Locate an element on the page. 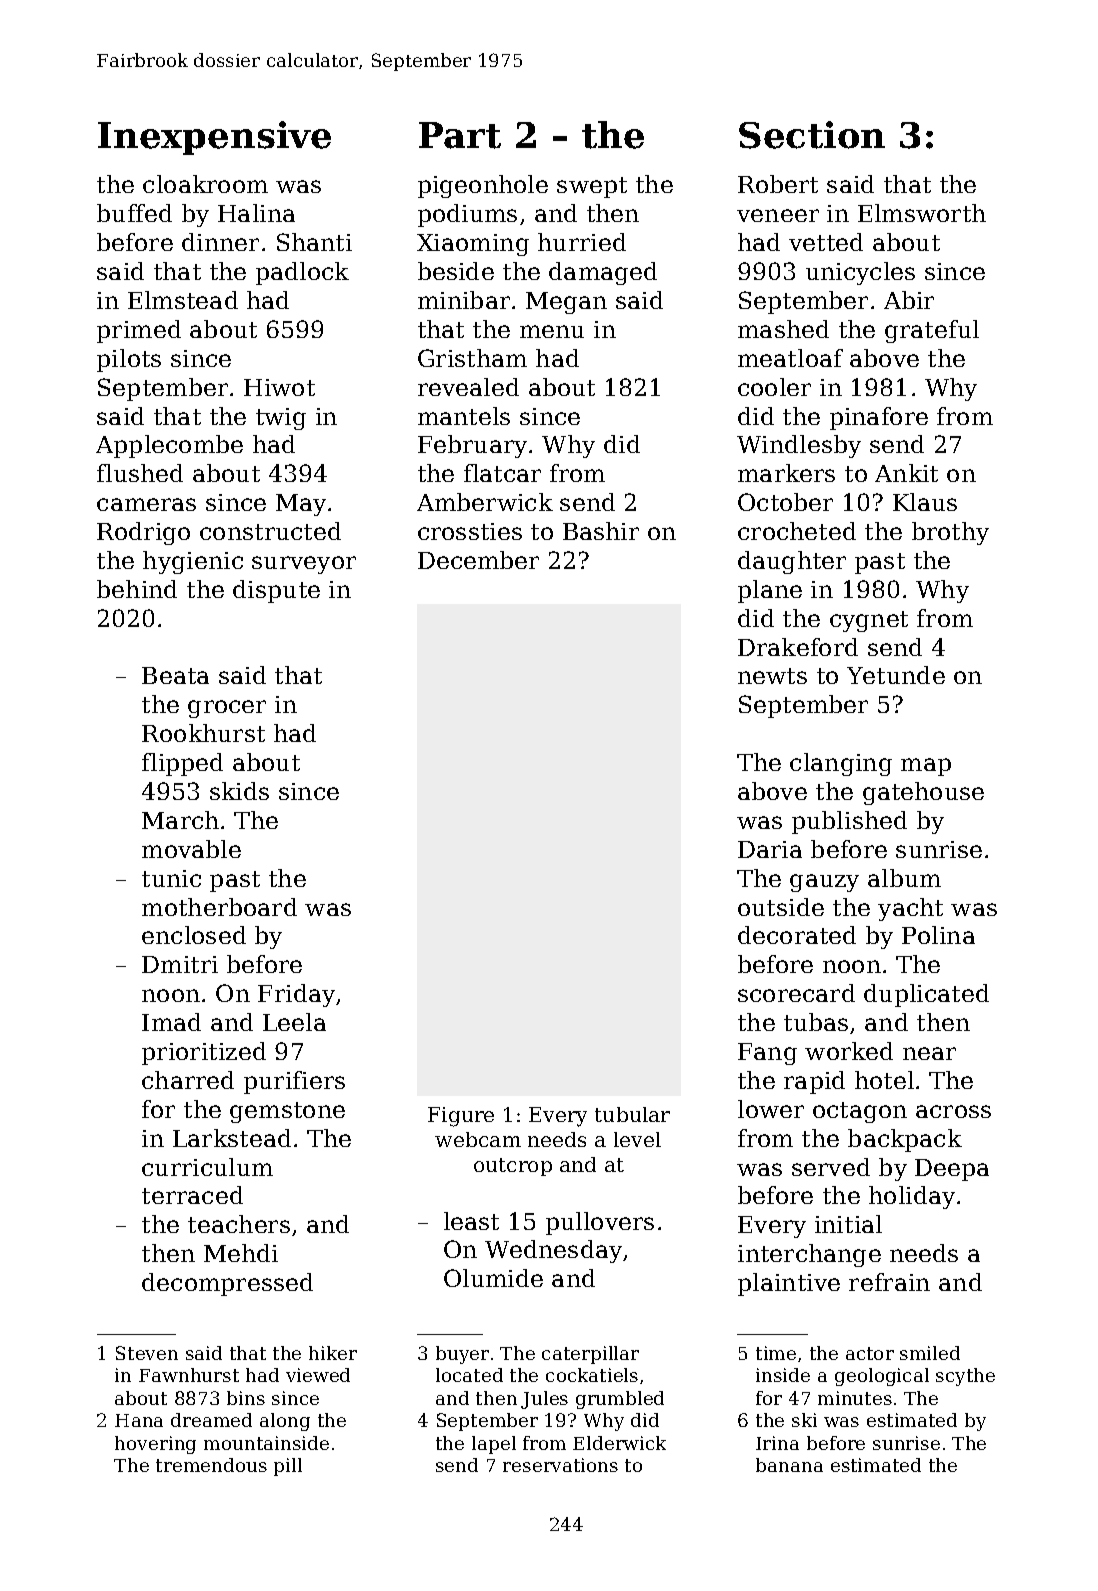 Image resolution: width=1098 pixels, height=1591 pixels. skids is located at coordinates (239, 791).
